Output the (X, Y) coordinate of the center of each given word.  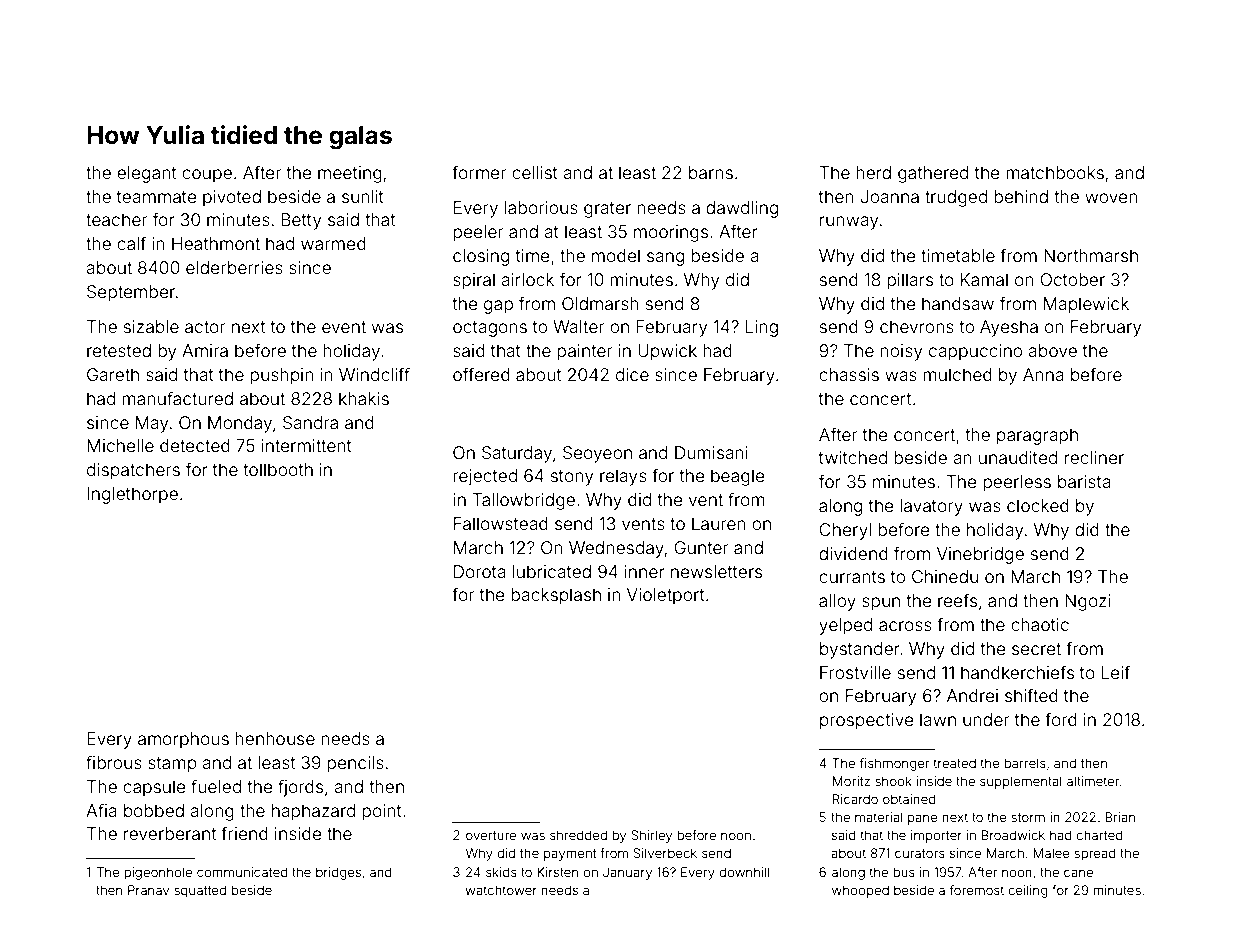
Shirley (651, 836)
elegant (146, 174)
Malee (1051, 853)
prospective (867, 721)
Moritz (851, 781)
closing (481, 257)
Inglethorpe (132, 495)
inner (645, 571)
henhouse (275, 738)
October (1072, 279)
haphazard (313, 812)
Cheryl (845, 531)
